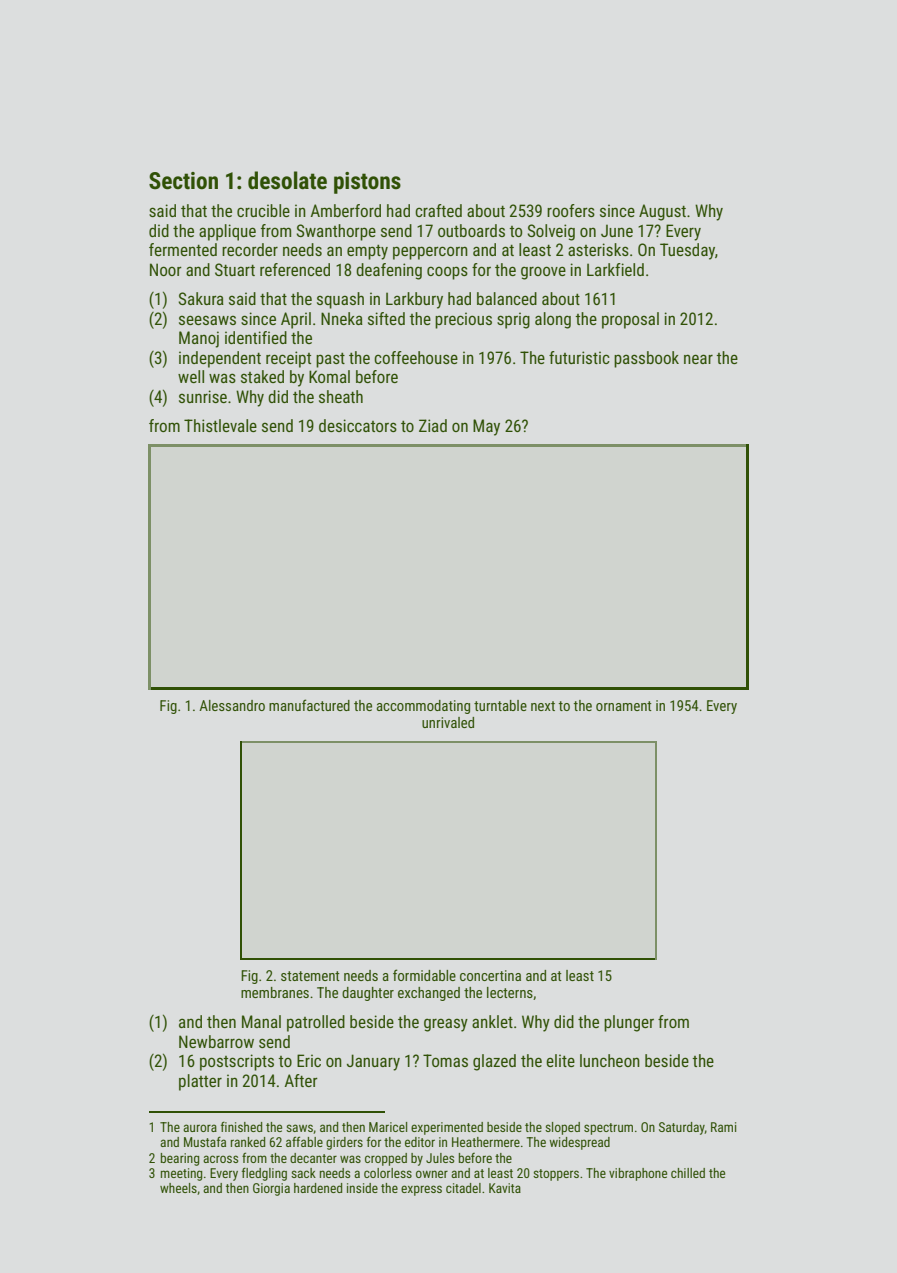  Describe the element at coordinates (345, 210) in the screenshot. I see `Amberford` at that location.
